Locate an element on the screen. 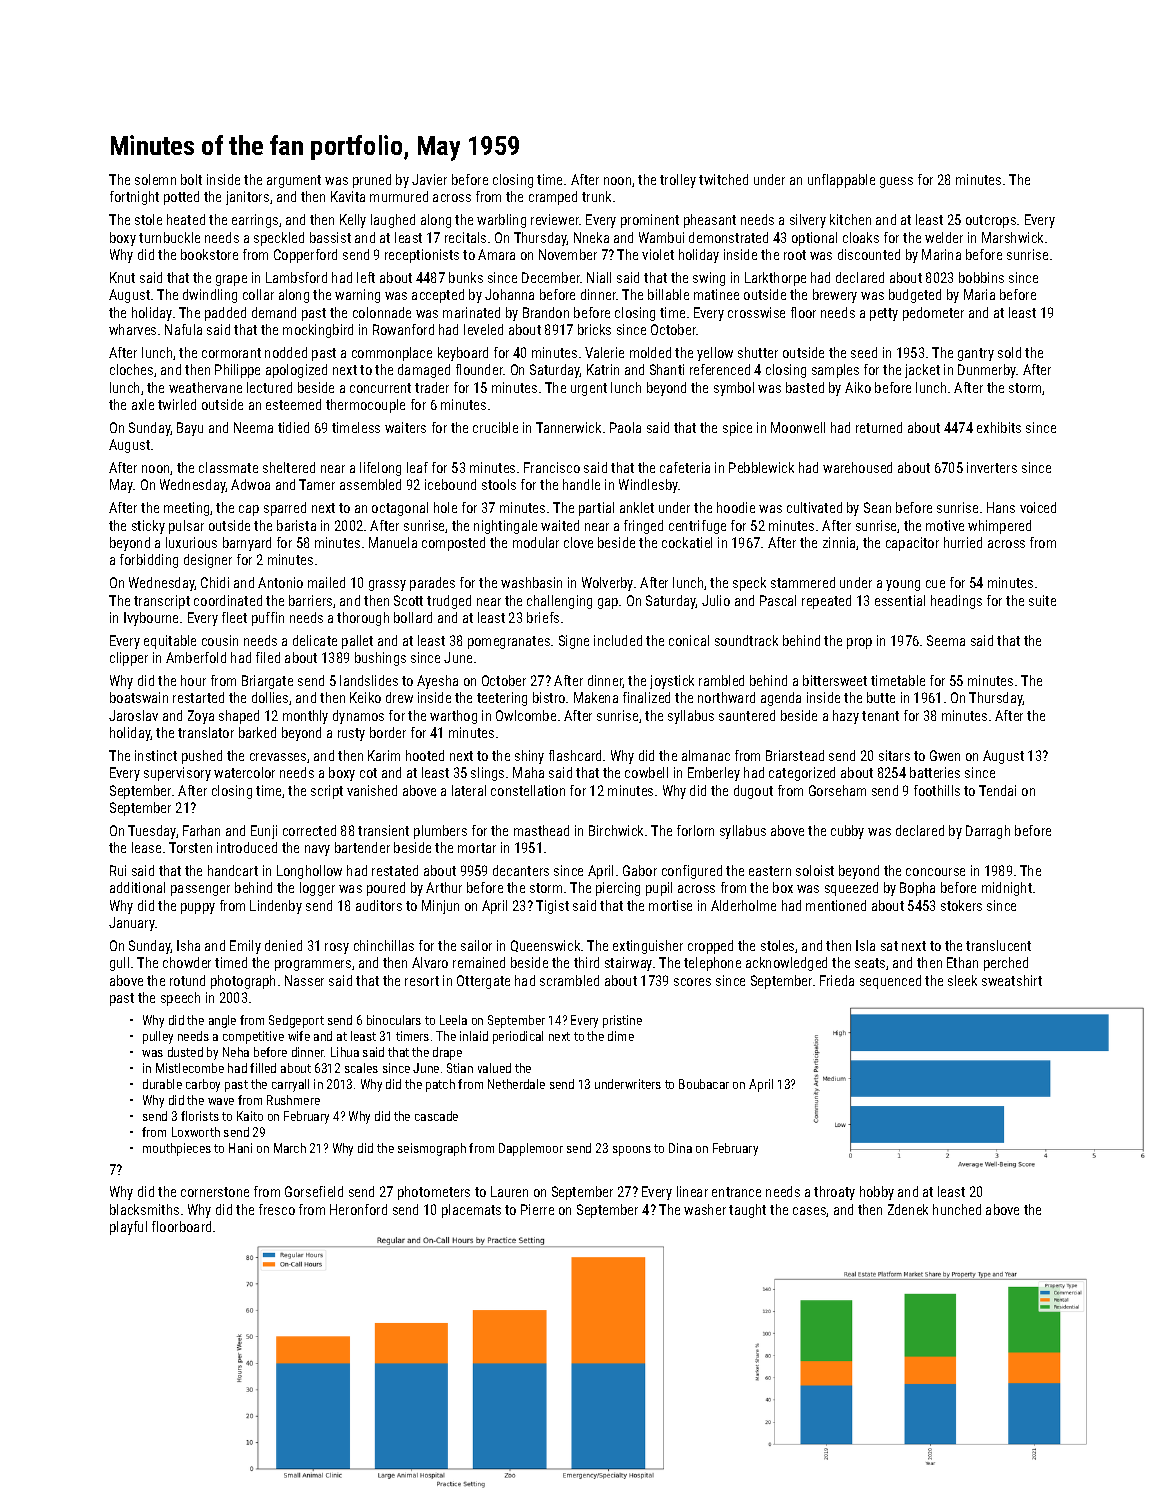 This screenshot has height=1511, width=1168. finalized is located at coordinates (646, 697).
